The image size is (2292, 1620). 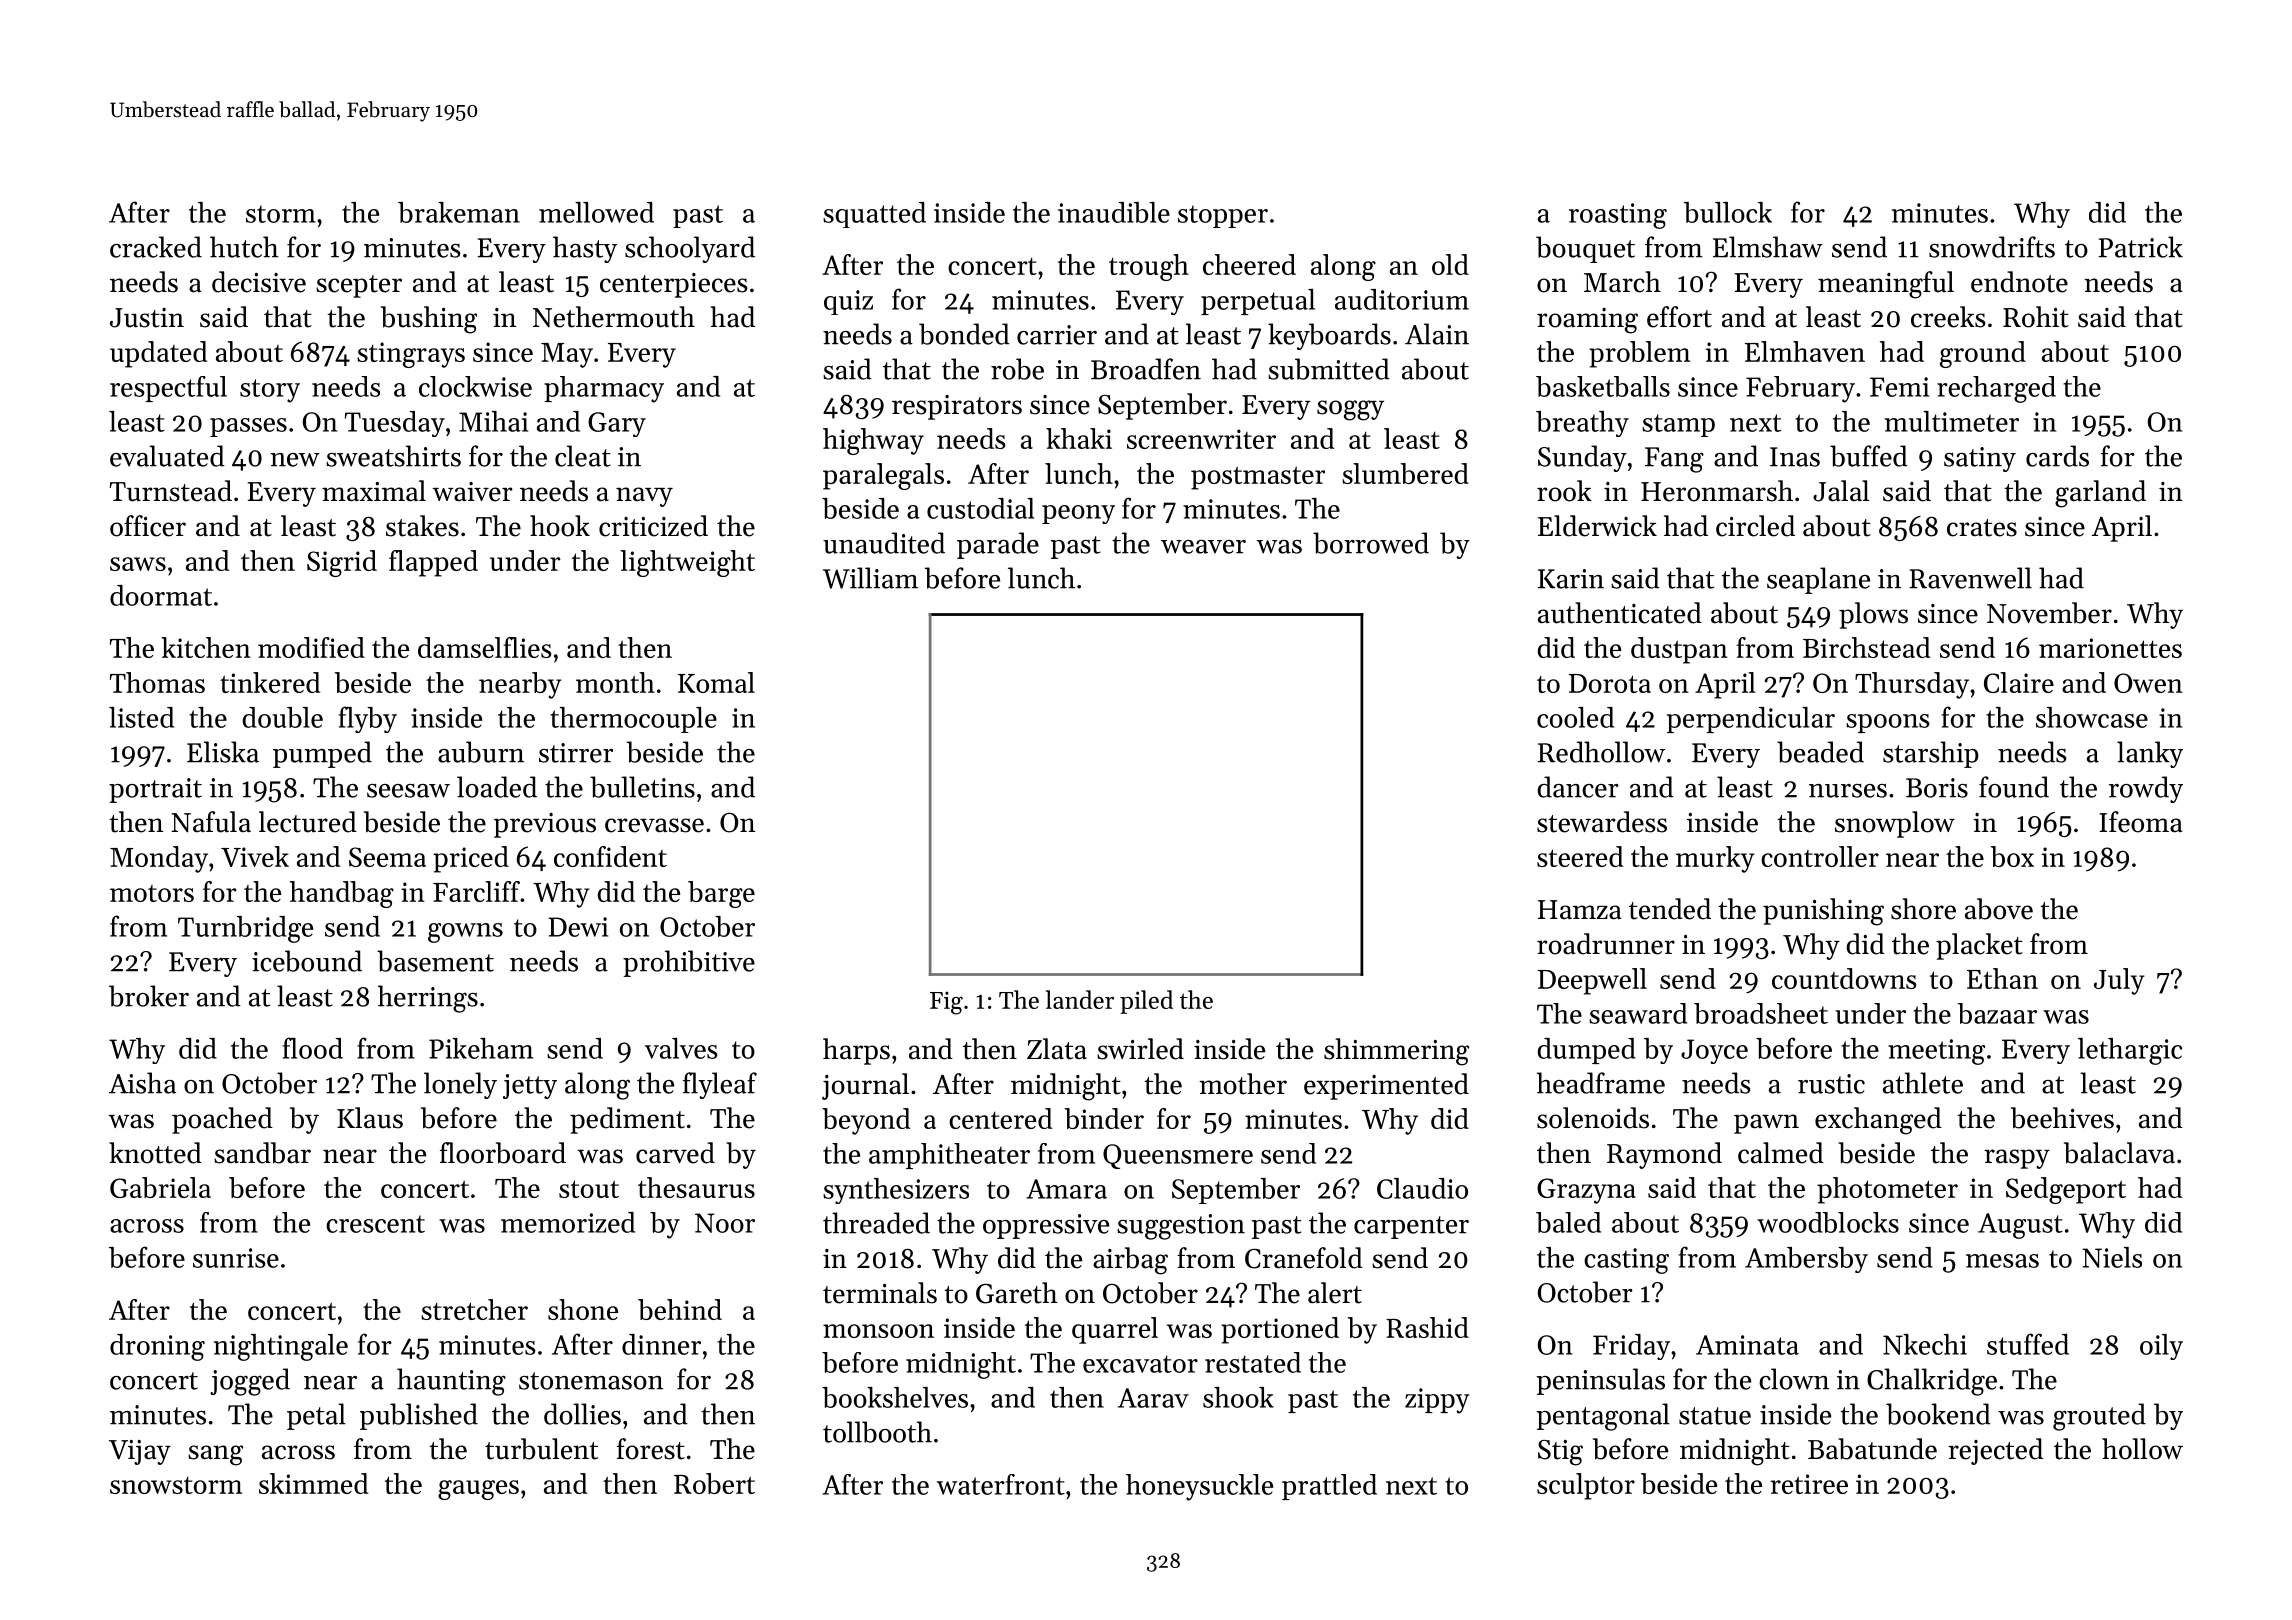 I want to click on ground, so click(x=1983, y=354).
